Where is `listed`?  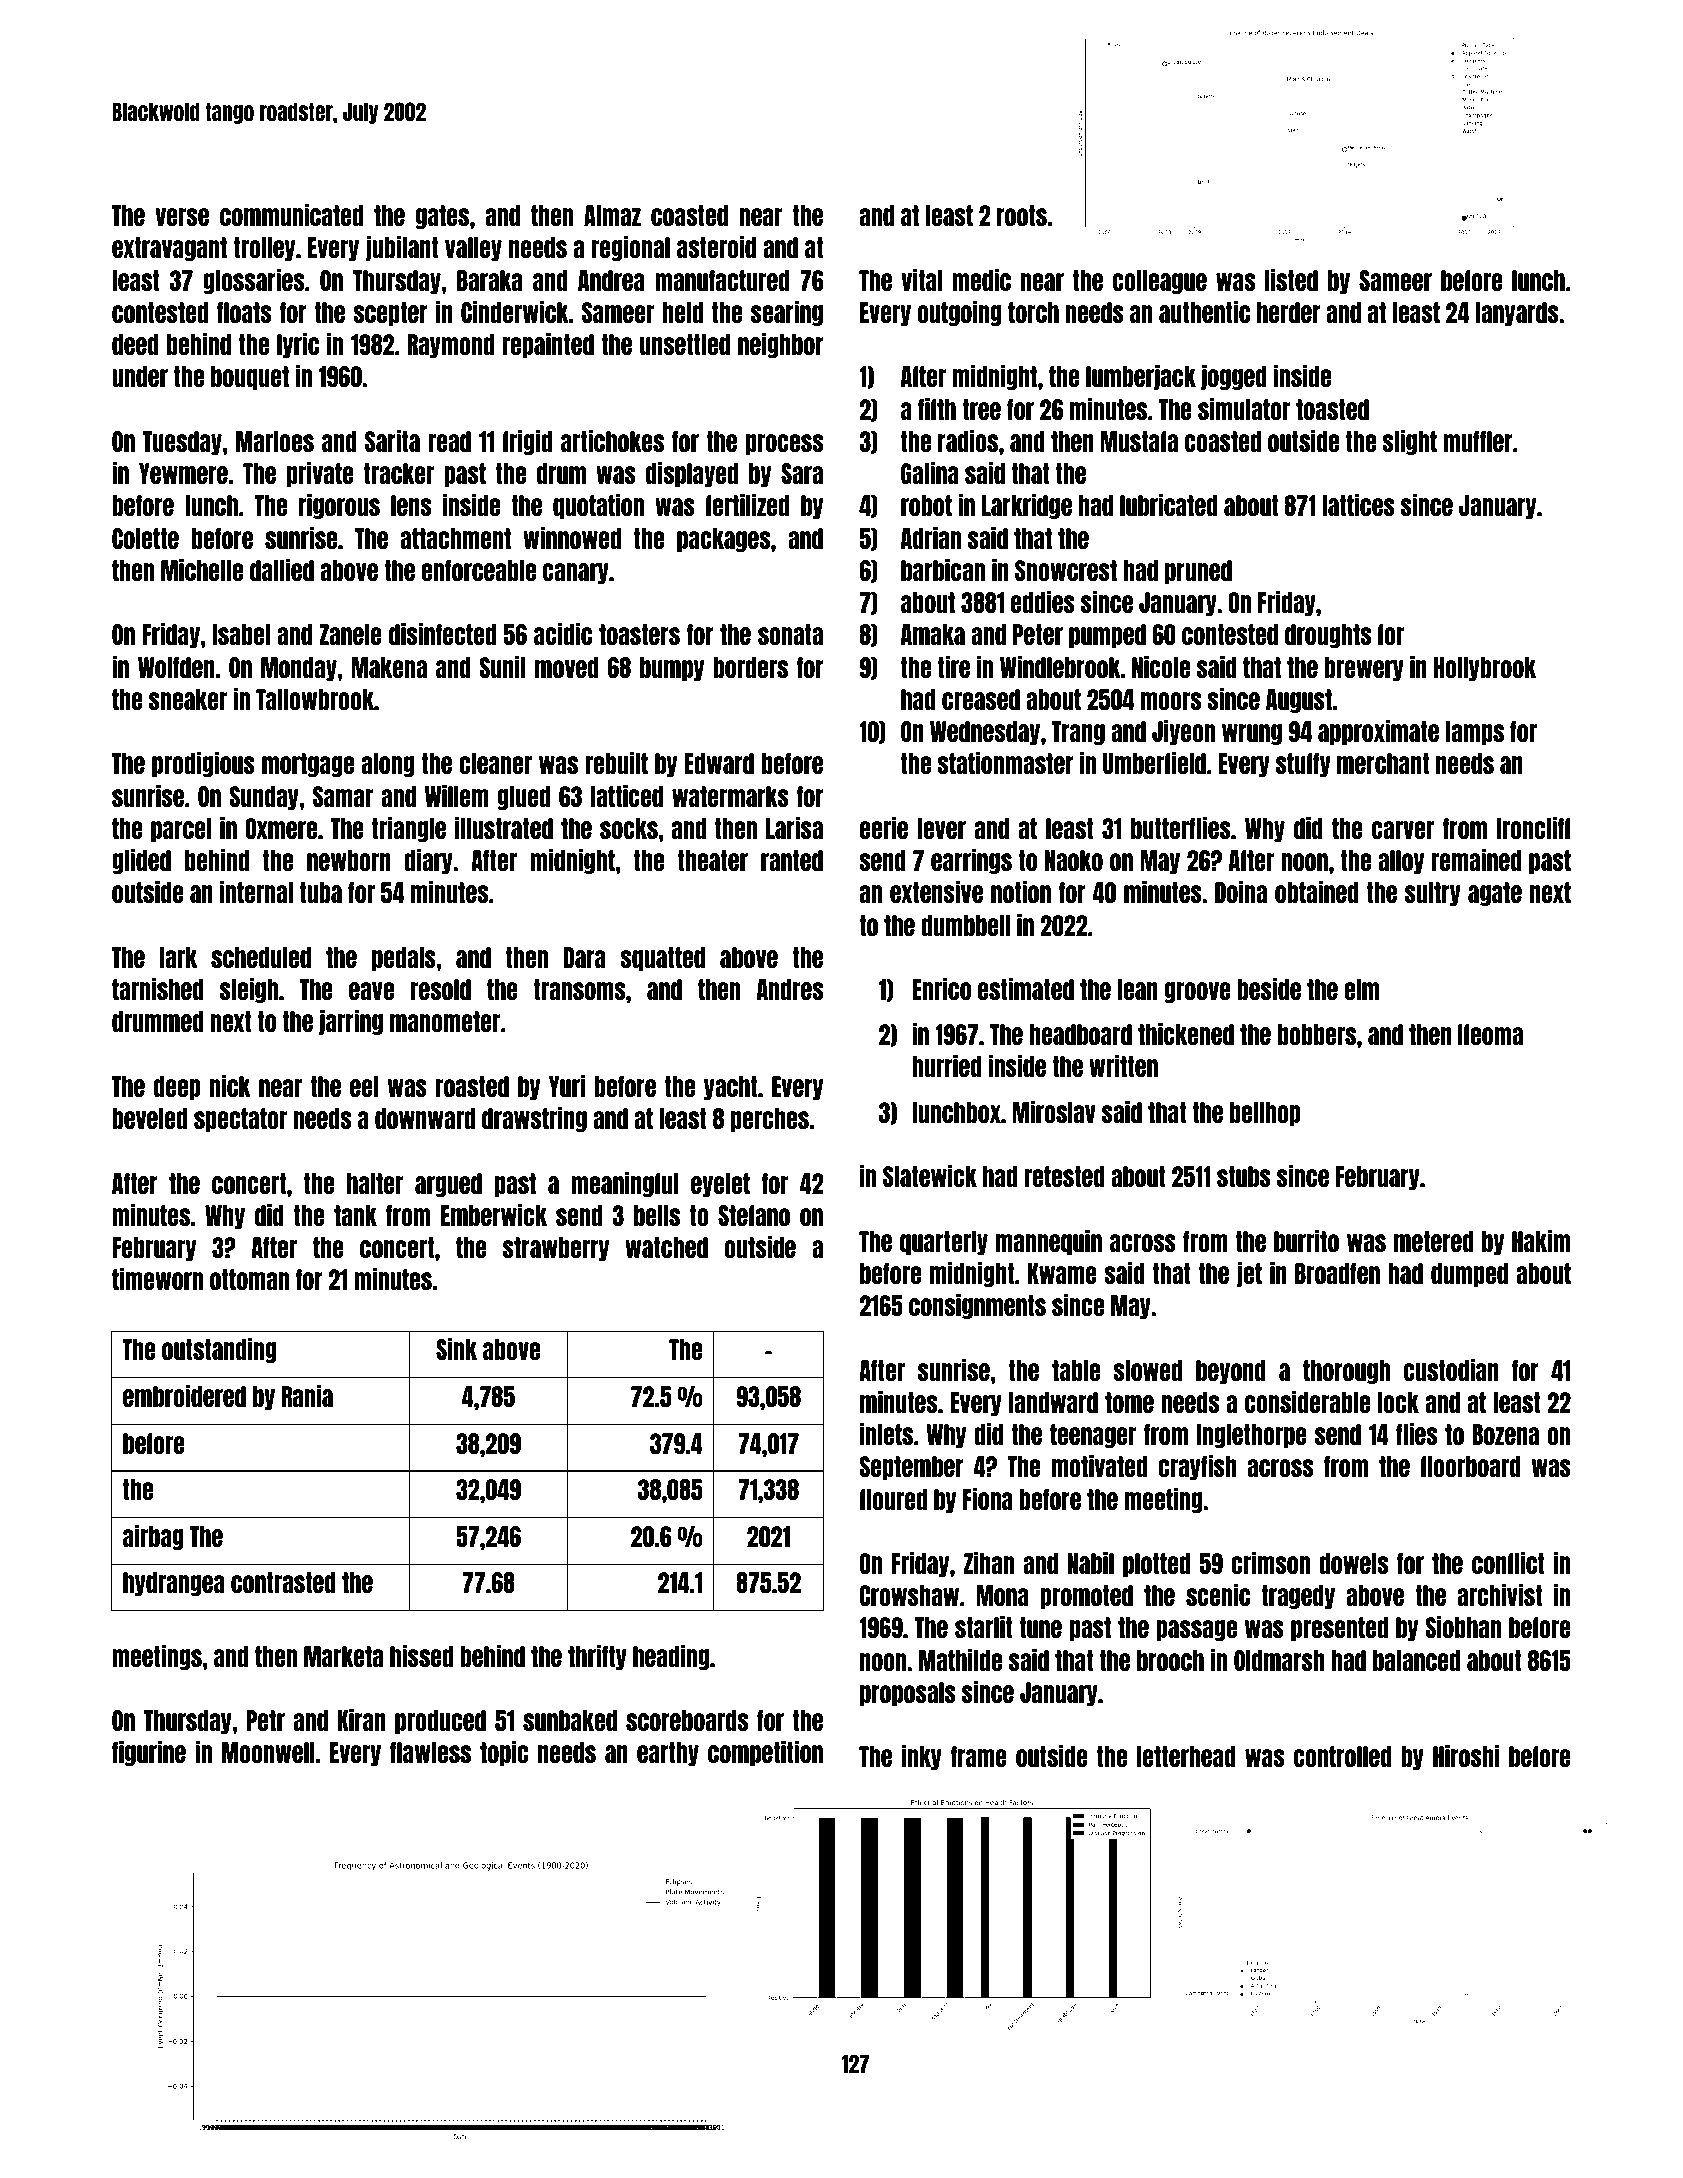 listed is located at coordinates (1291, 280).
